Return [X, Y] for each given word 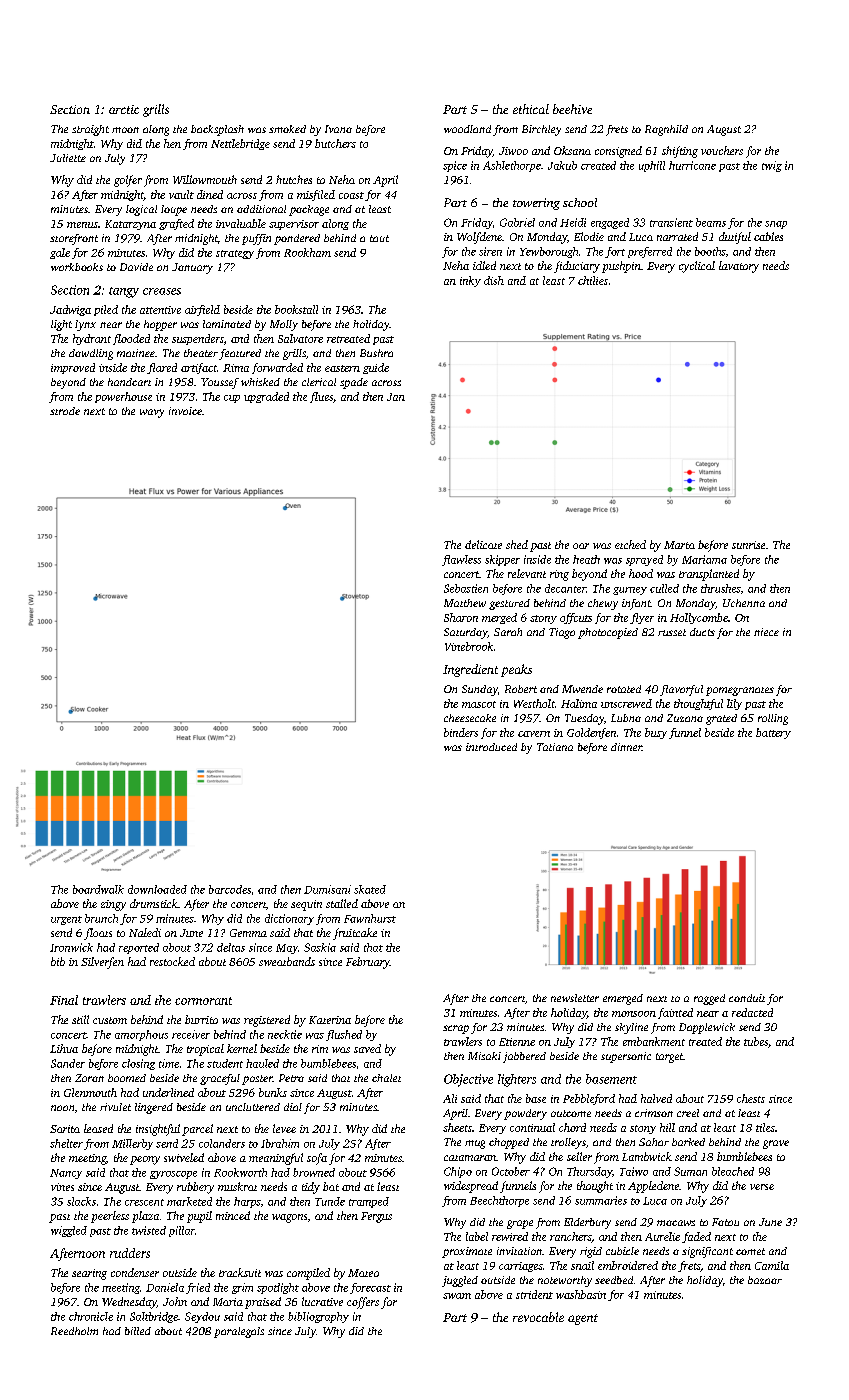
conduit [747, 998]
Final [64, 1000]
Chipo [458, 1172]
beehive [572, 109]
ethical [531, 109]
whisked [260, 382]
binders [461, 732]
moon [125, 130]
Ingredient [470, 670]
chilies [593, 280]
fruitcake [355, 934]
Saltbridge [154, 1317]
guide [376, 368]
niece [766, 632]
